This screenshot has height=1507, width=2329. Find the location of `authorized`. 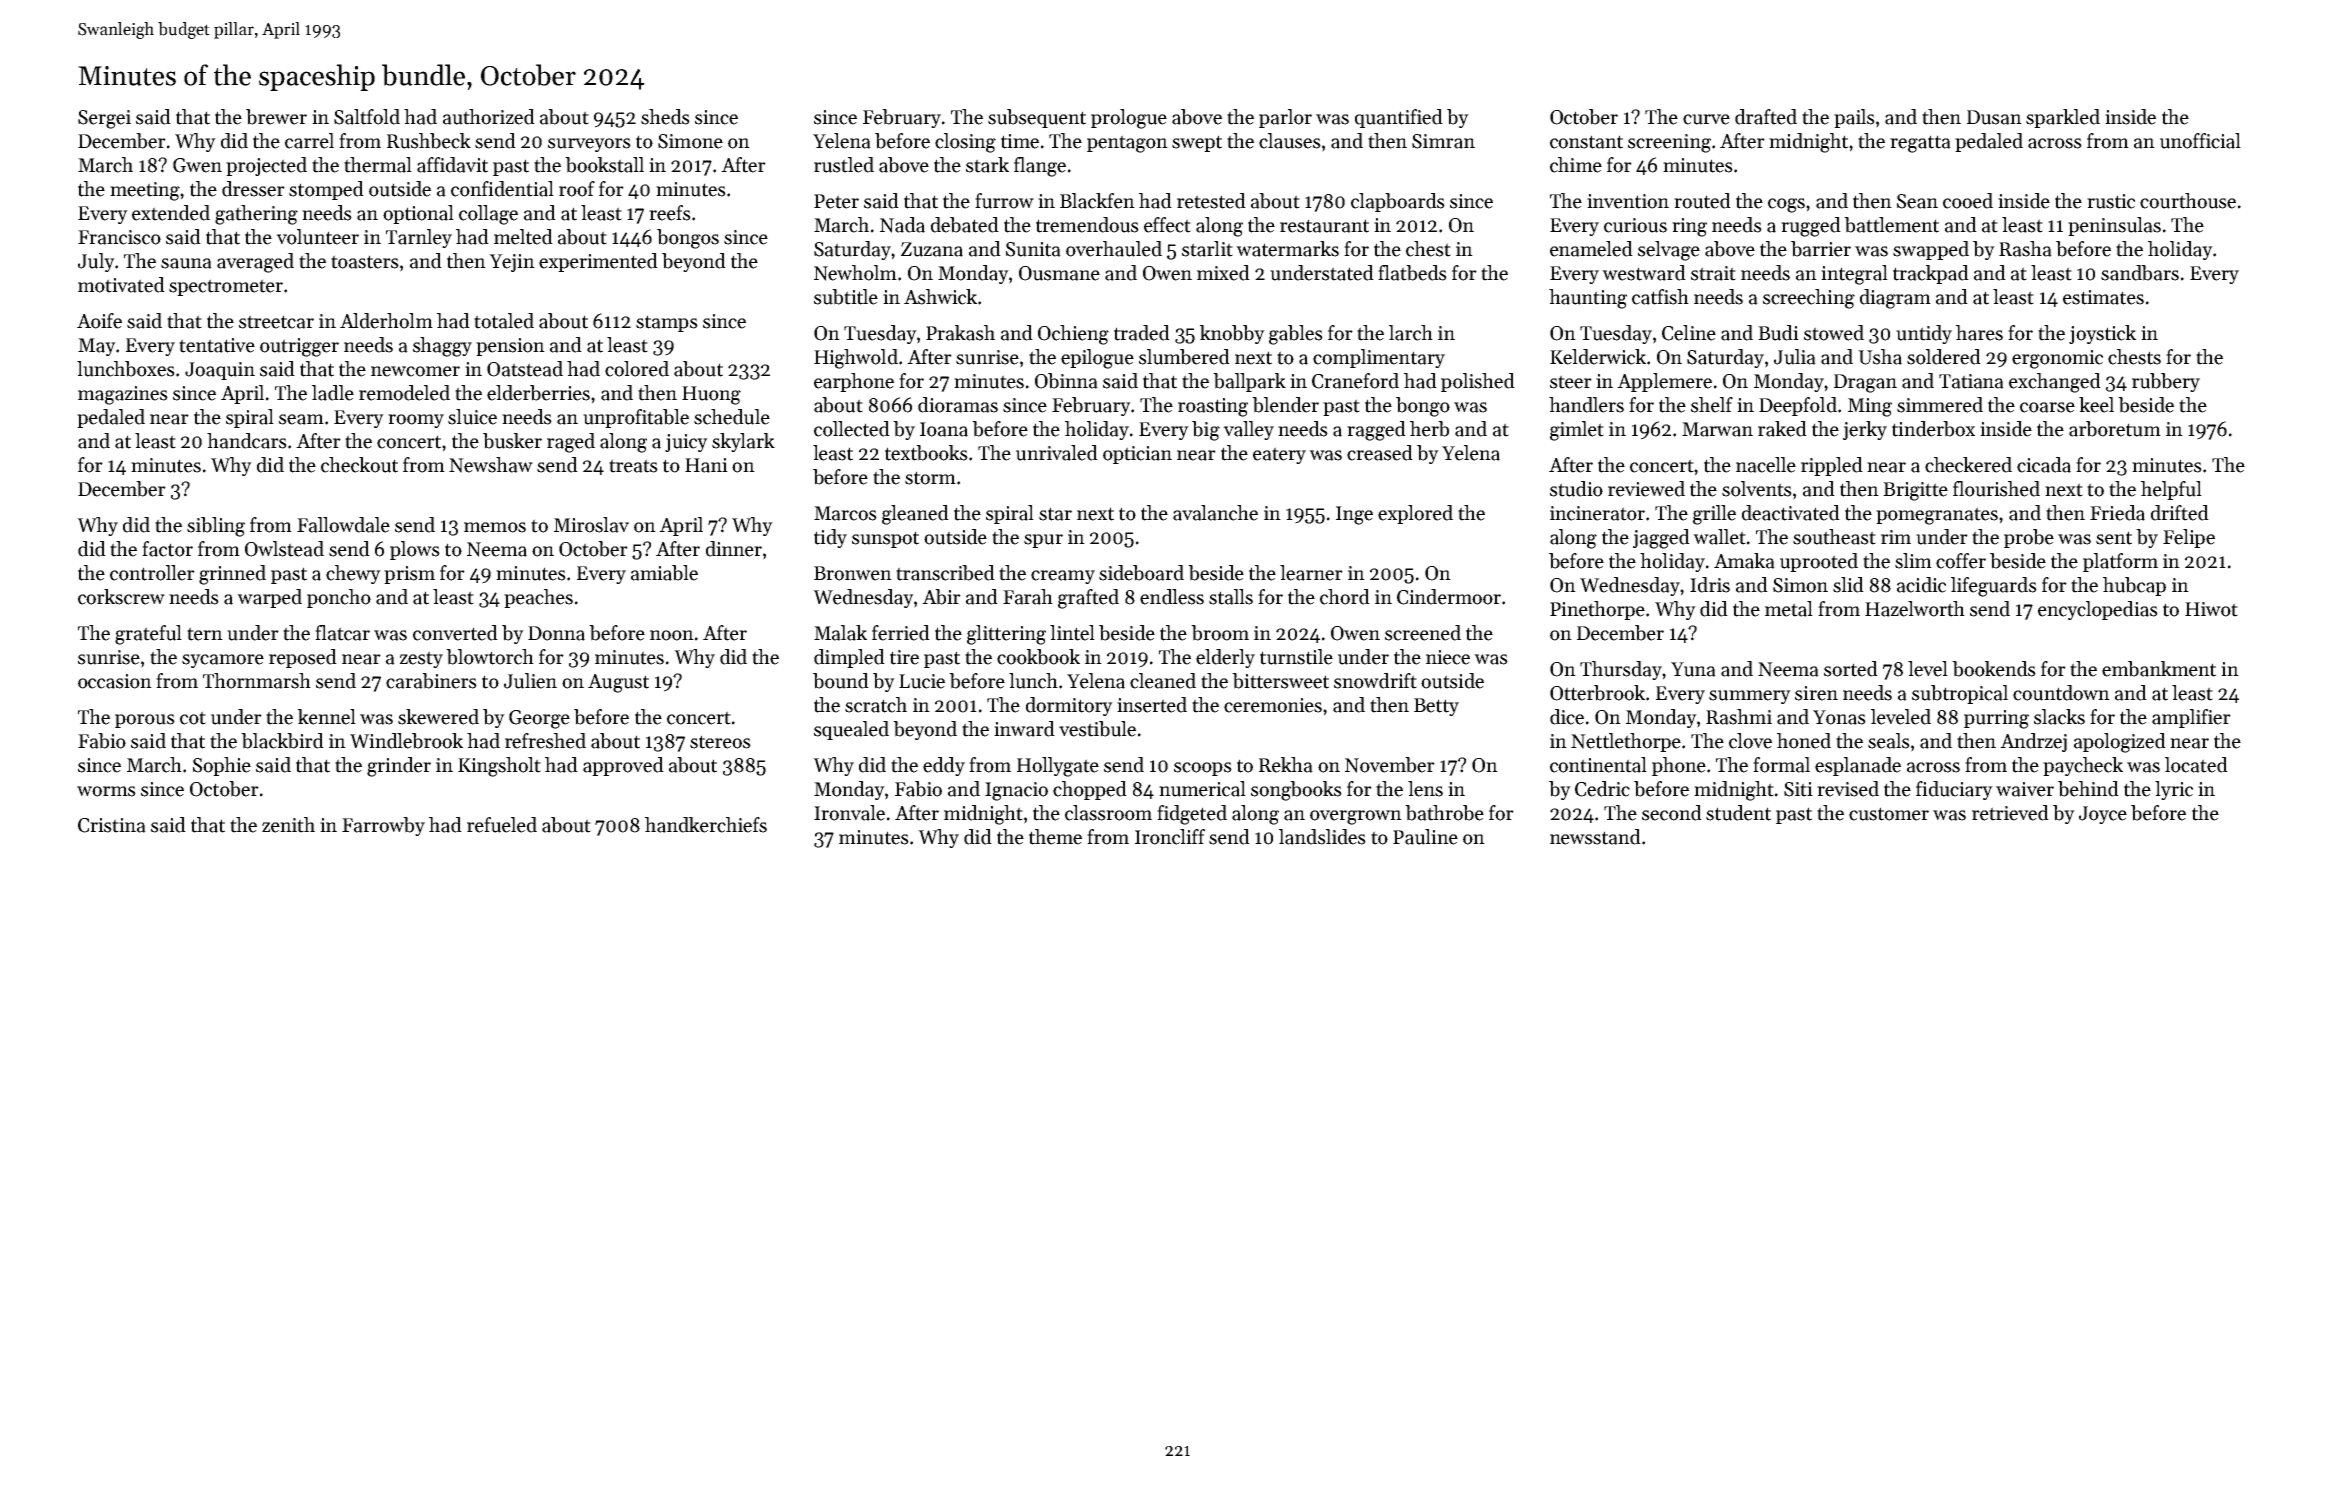

authorized is located at coordinates (489, 117).
